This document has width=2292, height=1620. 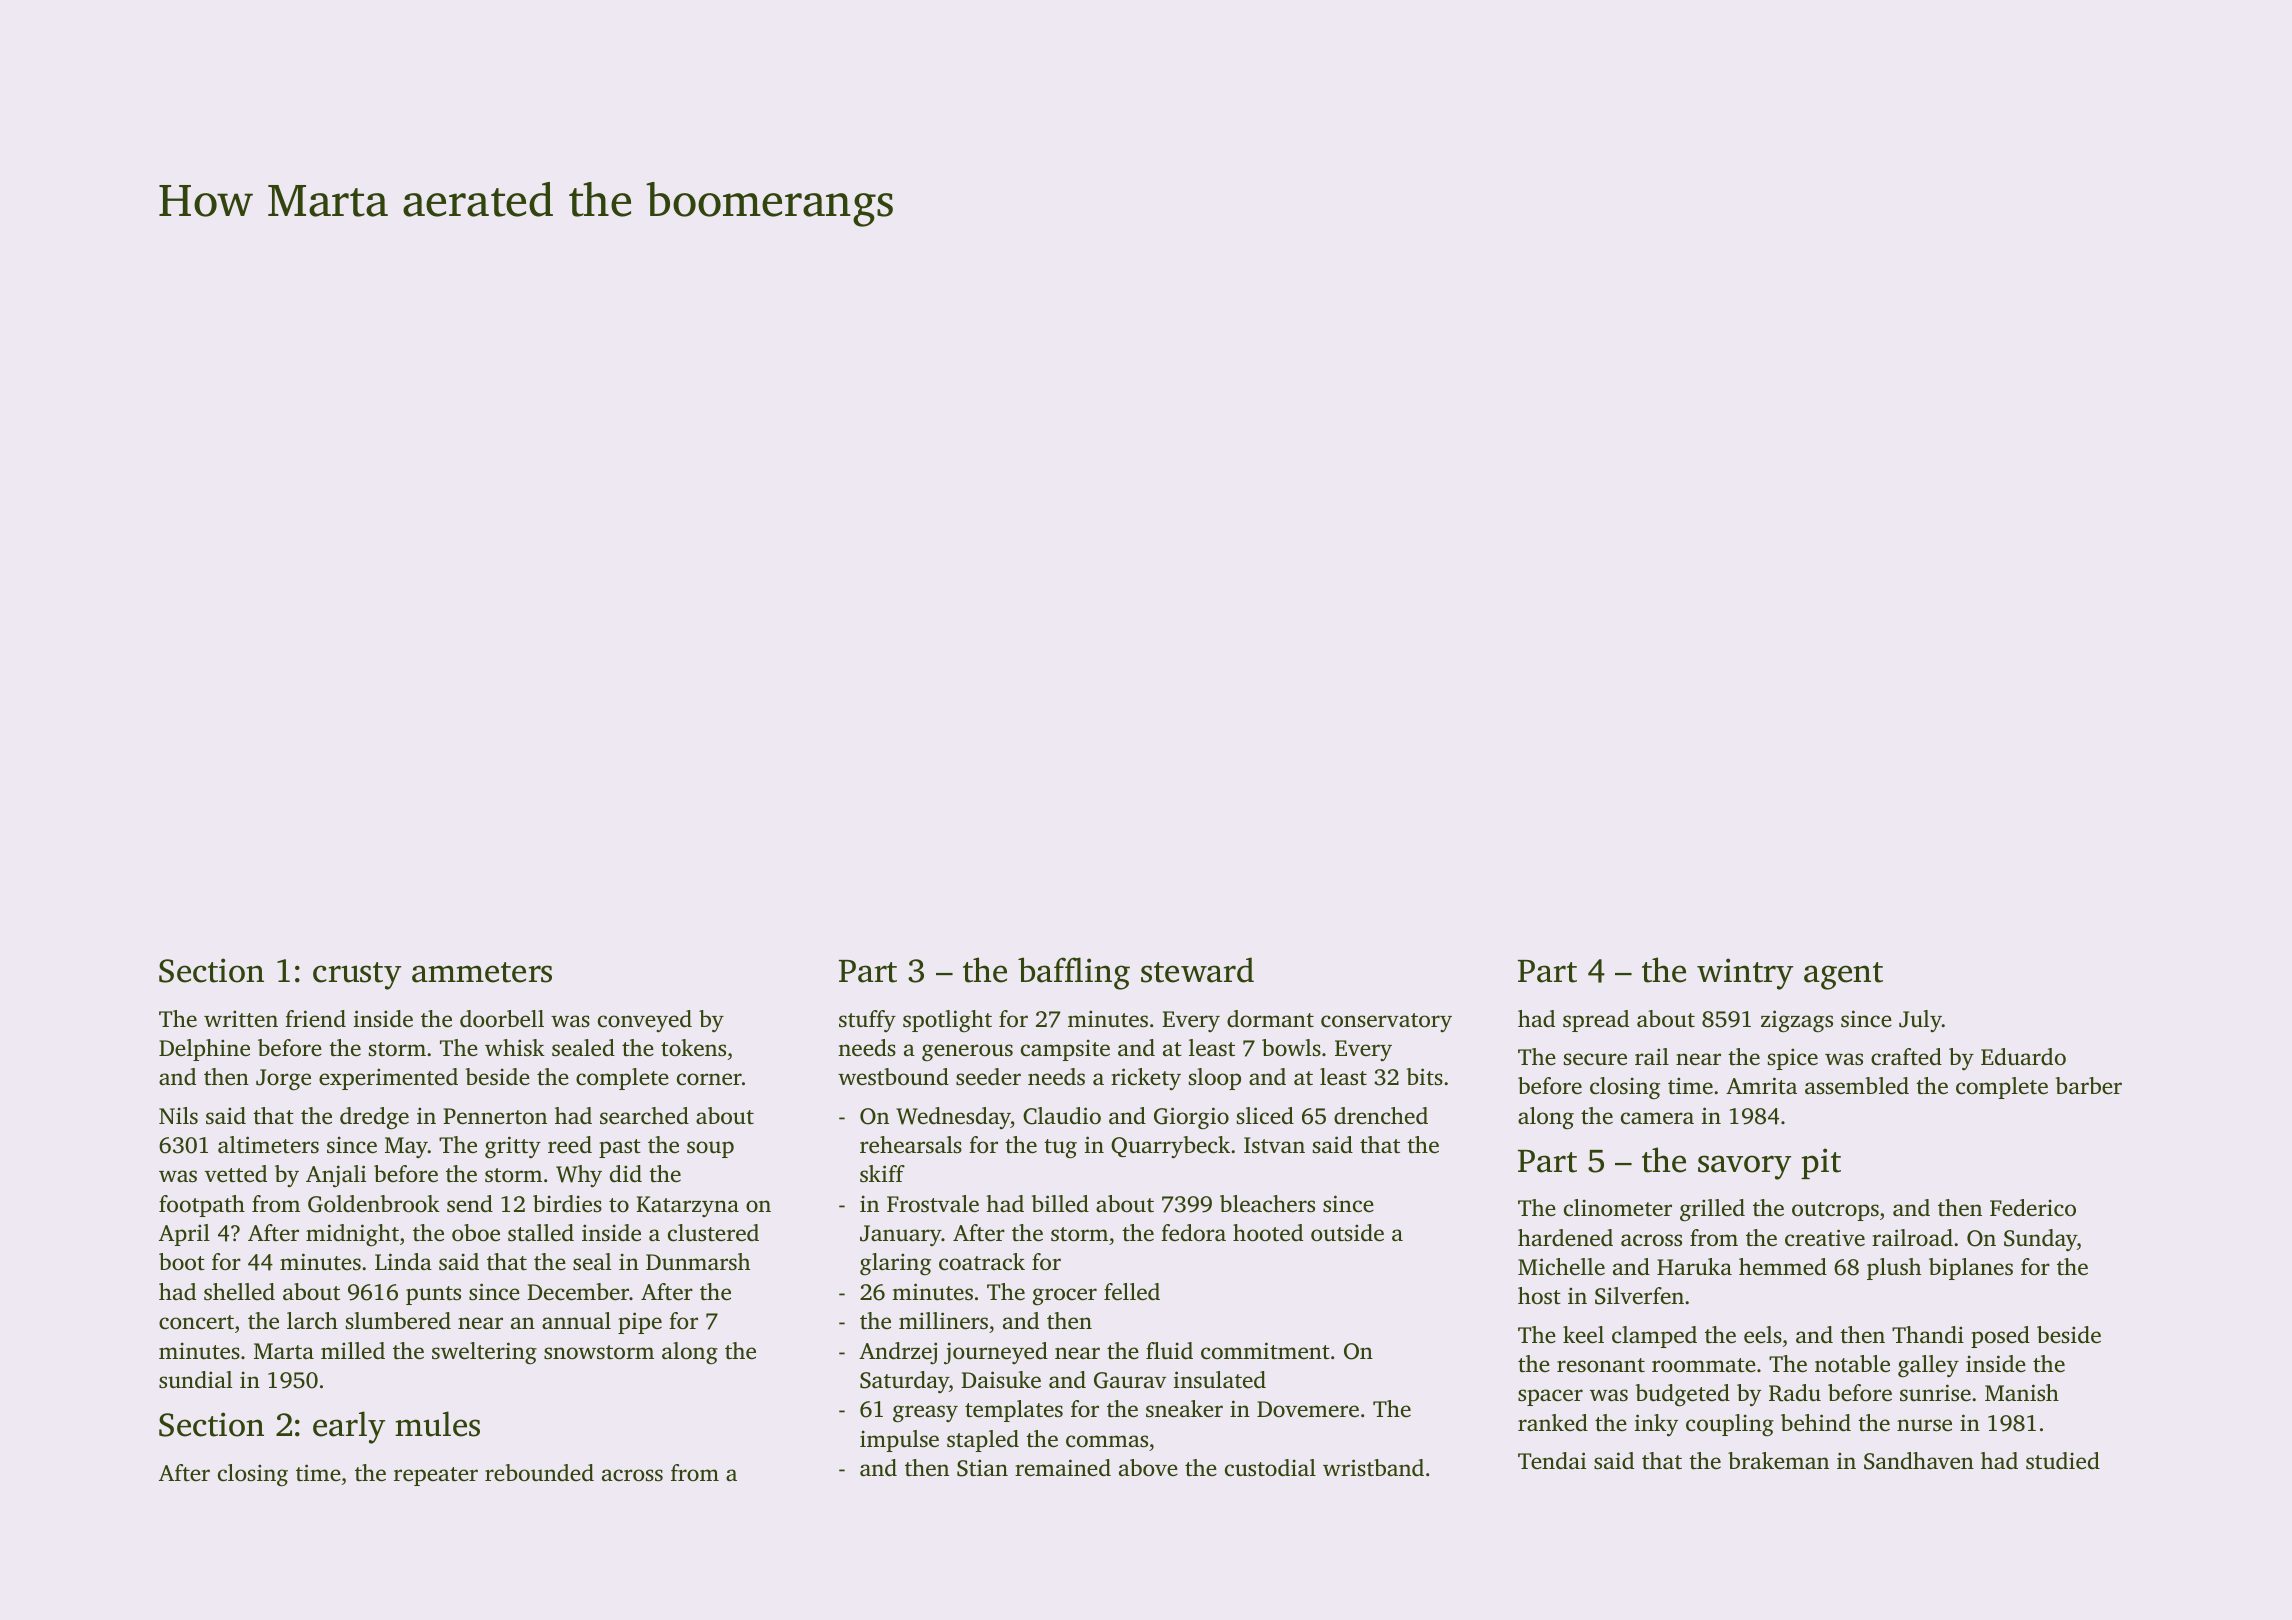 What do you see at coordinates (1778, 1460) in the document?
I see `brakeman` at bounding box center [1778, 1460].
